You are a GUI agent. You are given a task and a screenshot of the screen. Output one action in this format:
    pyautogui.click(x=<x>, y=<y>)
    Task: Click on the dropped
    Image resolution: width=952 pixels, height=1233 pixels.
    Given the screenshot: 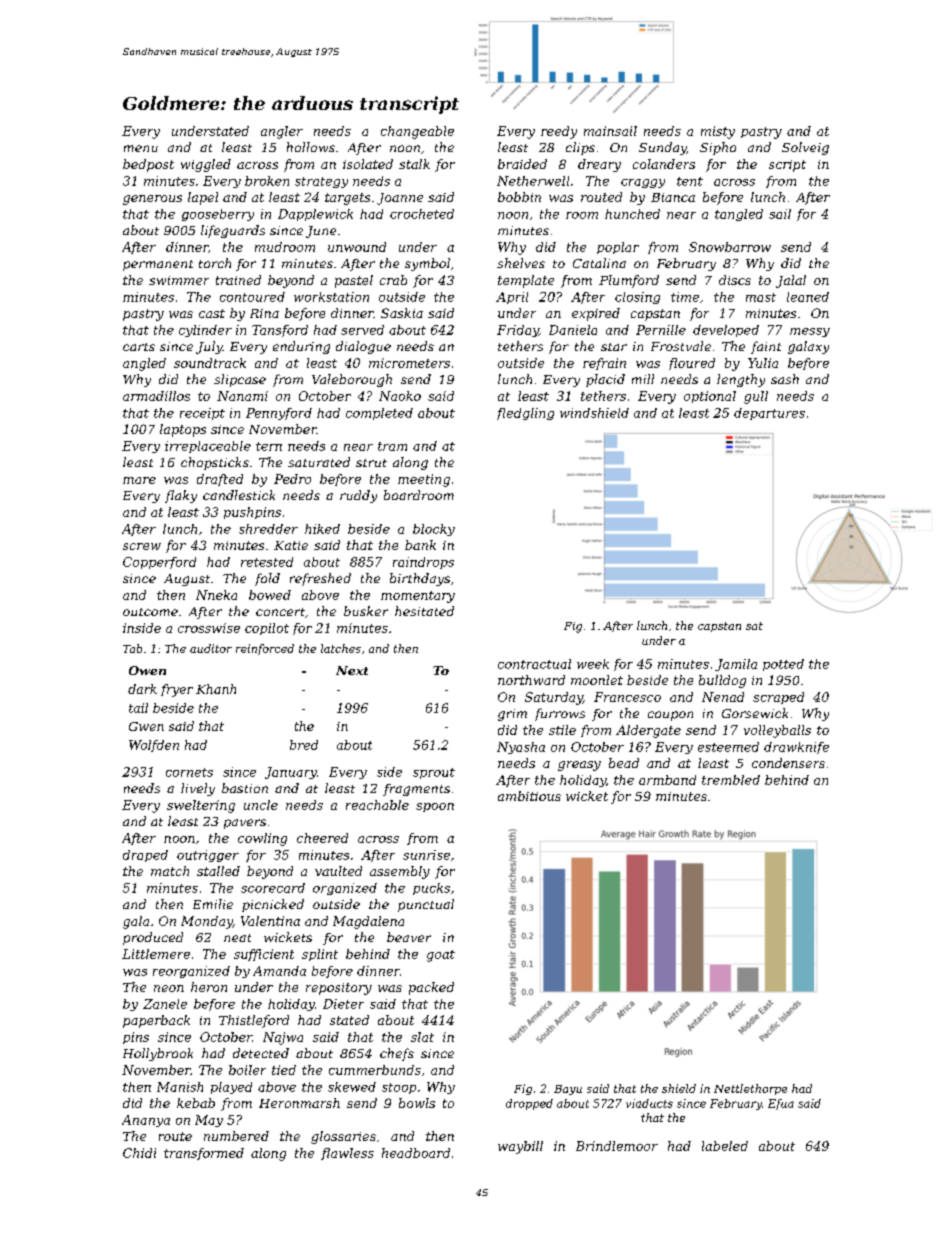 What is the action you would take?
    pyautogui.click(x=529, y=1104)
